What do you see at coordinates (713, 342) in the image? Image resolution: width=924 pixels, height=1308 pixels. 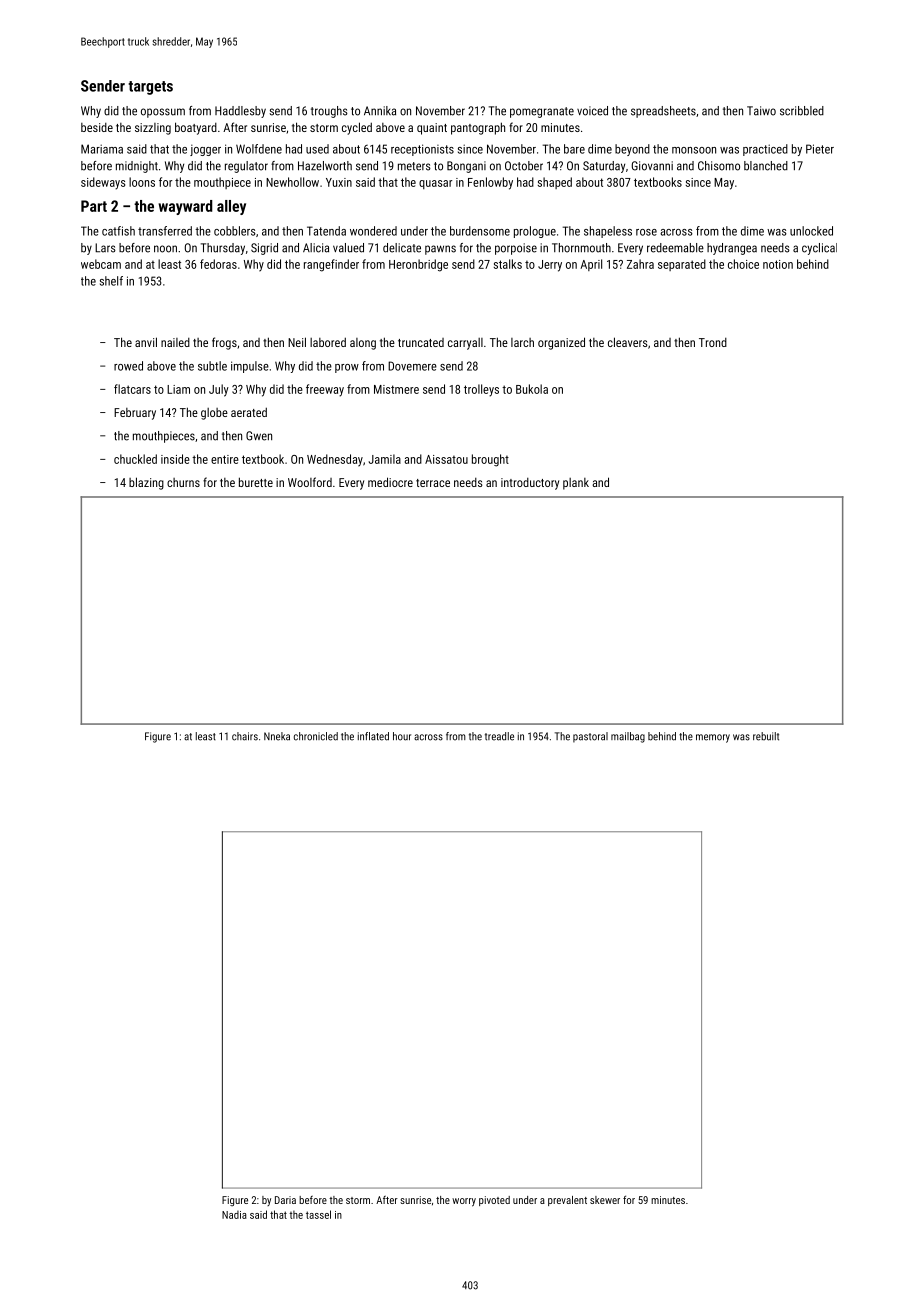 I see `Trond` at bounding box center [713, 342].
